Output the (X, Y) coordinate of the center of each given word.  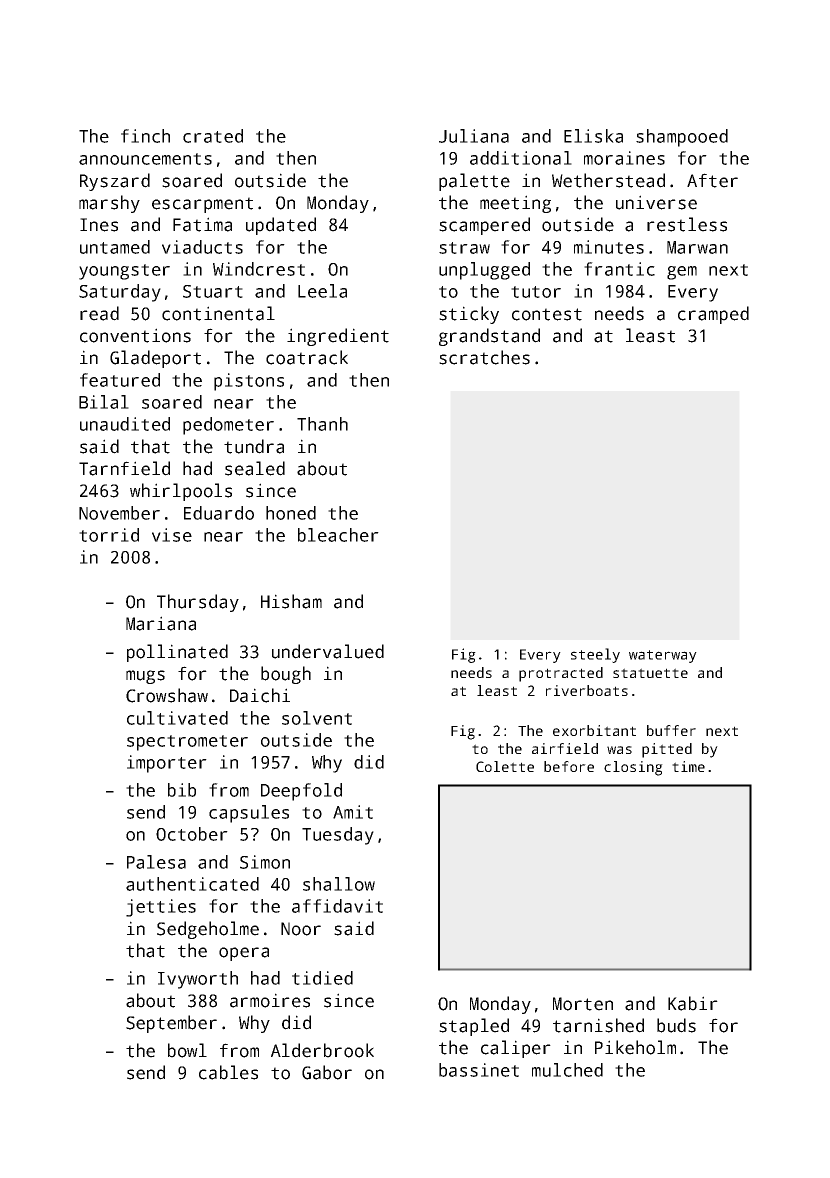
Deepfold (301, 792)
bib (182, 790)
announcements (145, 159)
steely (595, 655)
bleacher (338, 535)
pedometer (228, 426)
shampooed (682, 138)
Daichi (260, 695)
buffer (671, 730)
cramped (713, 315)
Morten (583, 1004)
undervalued (328, 651)
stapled (474, 1027)
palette (474, 182)
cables (228, 1072)
